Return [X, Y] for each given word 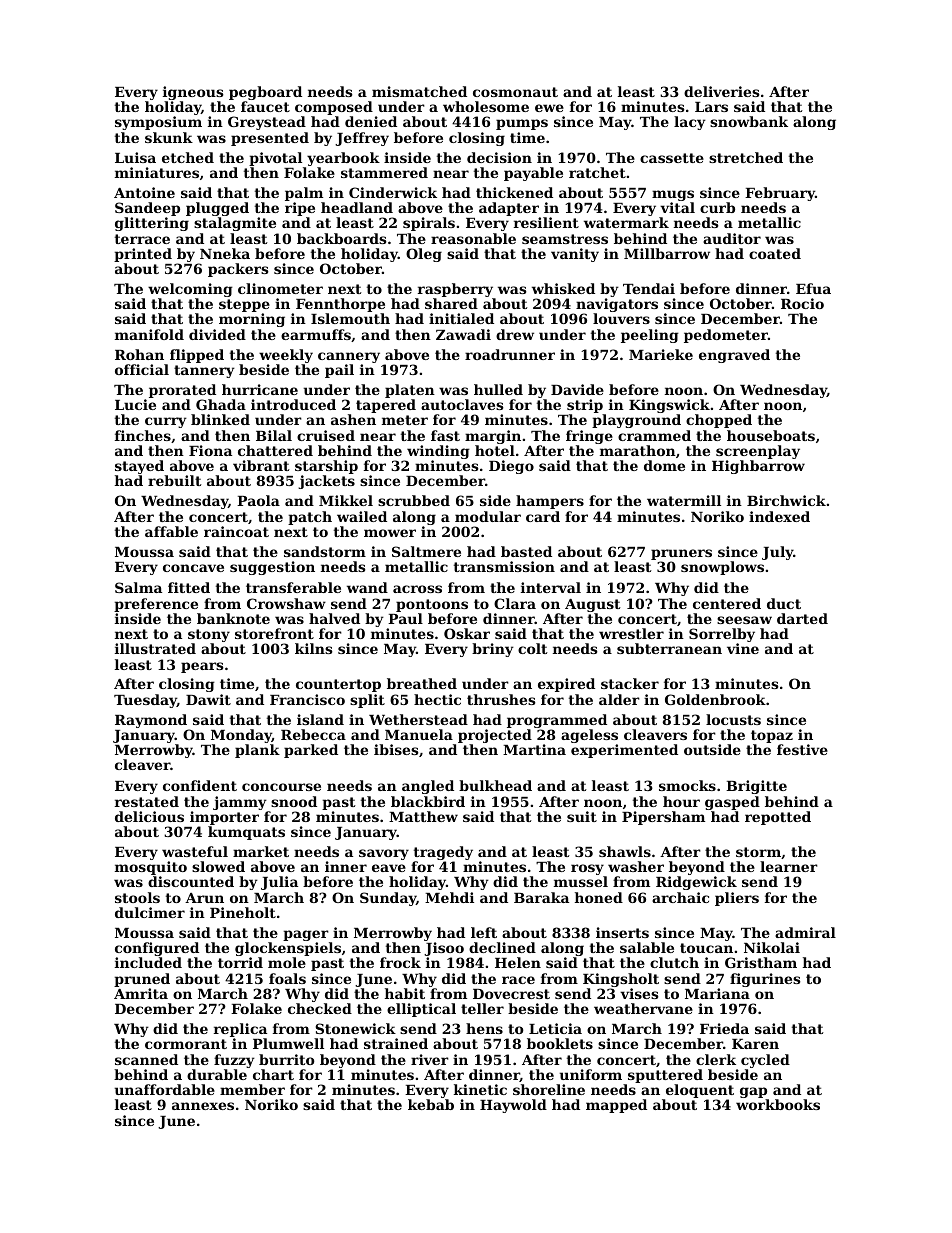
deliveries [722, 91]
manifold [149, 334]
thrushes [501, 699]
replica [240, 1030]
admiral [805, 932]
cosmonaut [515, 92]
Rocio [802, 303]
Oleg [424, 255]
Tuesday [145, 701]
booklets [560, 1043]
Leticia [555, 1028]
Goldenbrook [715, 699]
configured [157, 950]
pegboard [265, 93]
